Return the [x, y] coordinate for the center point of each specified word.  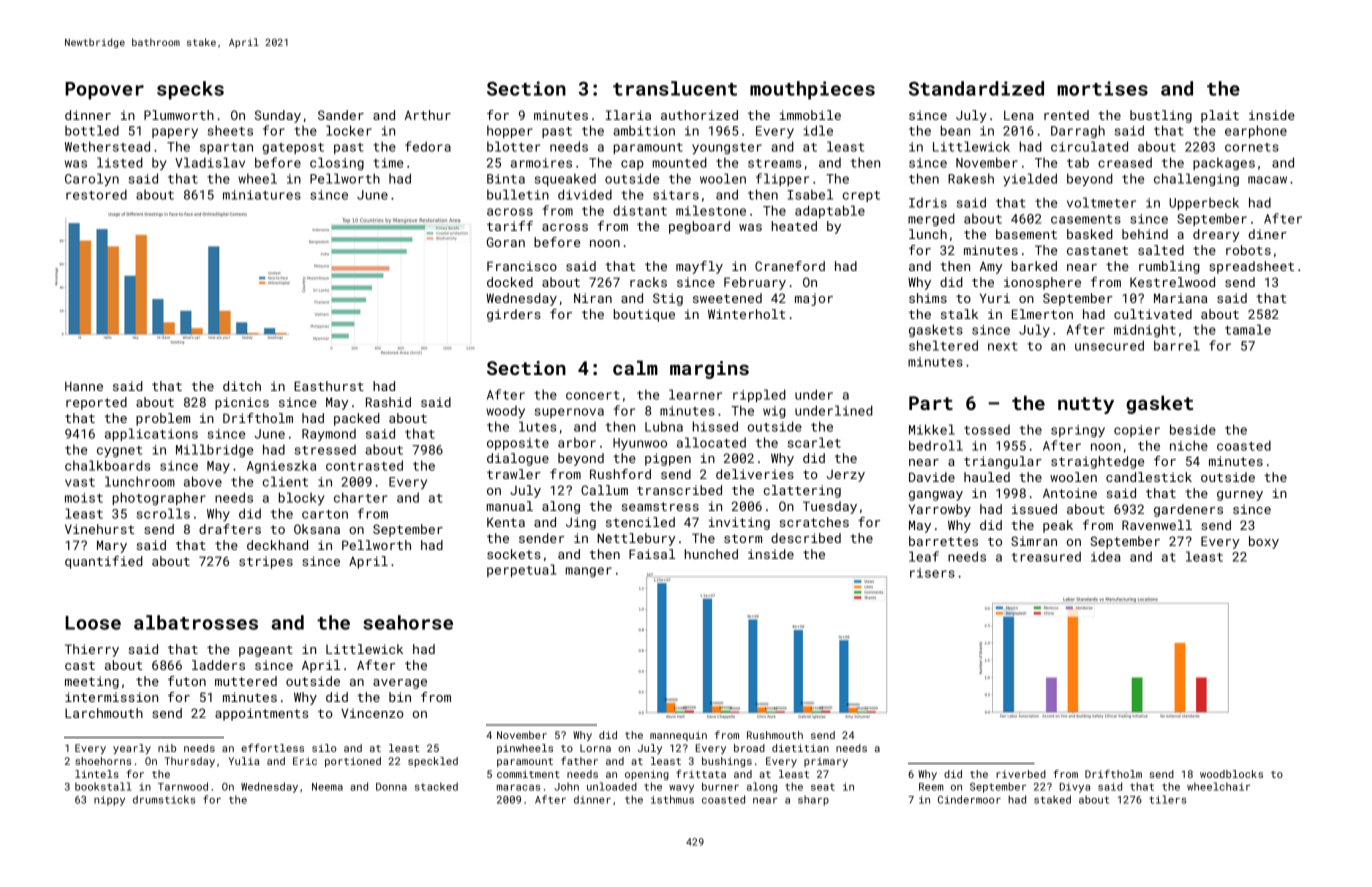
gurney [1240, 496]
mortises [1102, 88]
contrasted [364, 465]
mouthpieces [812, 90]
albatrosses [196, 622]
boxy [1264, 542]
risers [932, 573]
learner [695, 394]
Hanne [84, 386]
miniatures [262, 195]
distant [640, 210]
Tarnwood [183, 786]
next [1002, 346]
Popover [104, 91]
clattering [802, 491]
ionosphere [1042, 283]
